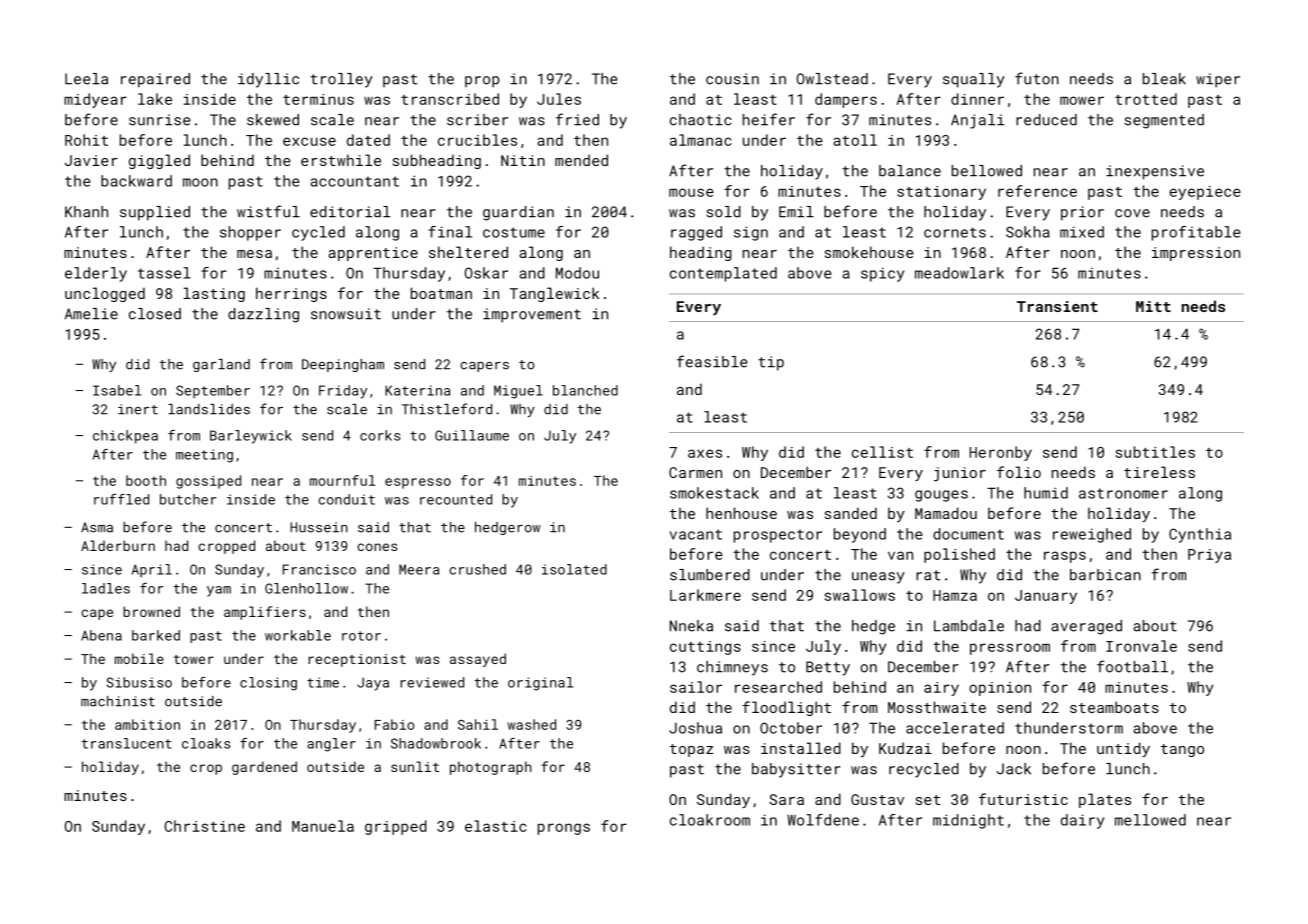 The width and height of the screenshot is (1308, 924). I want to click on gardened, so click(264, 768).
